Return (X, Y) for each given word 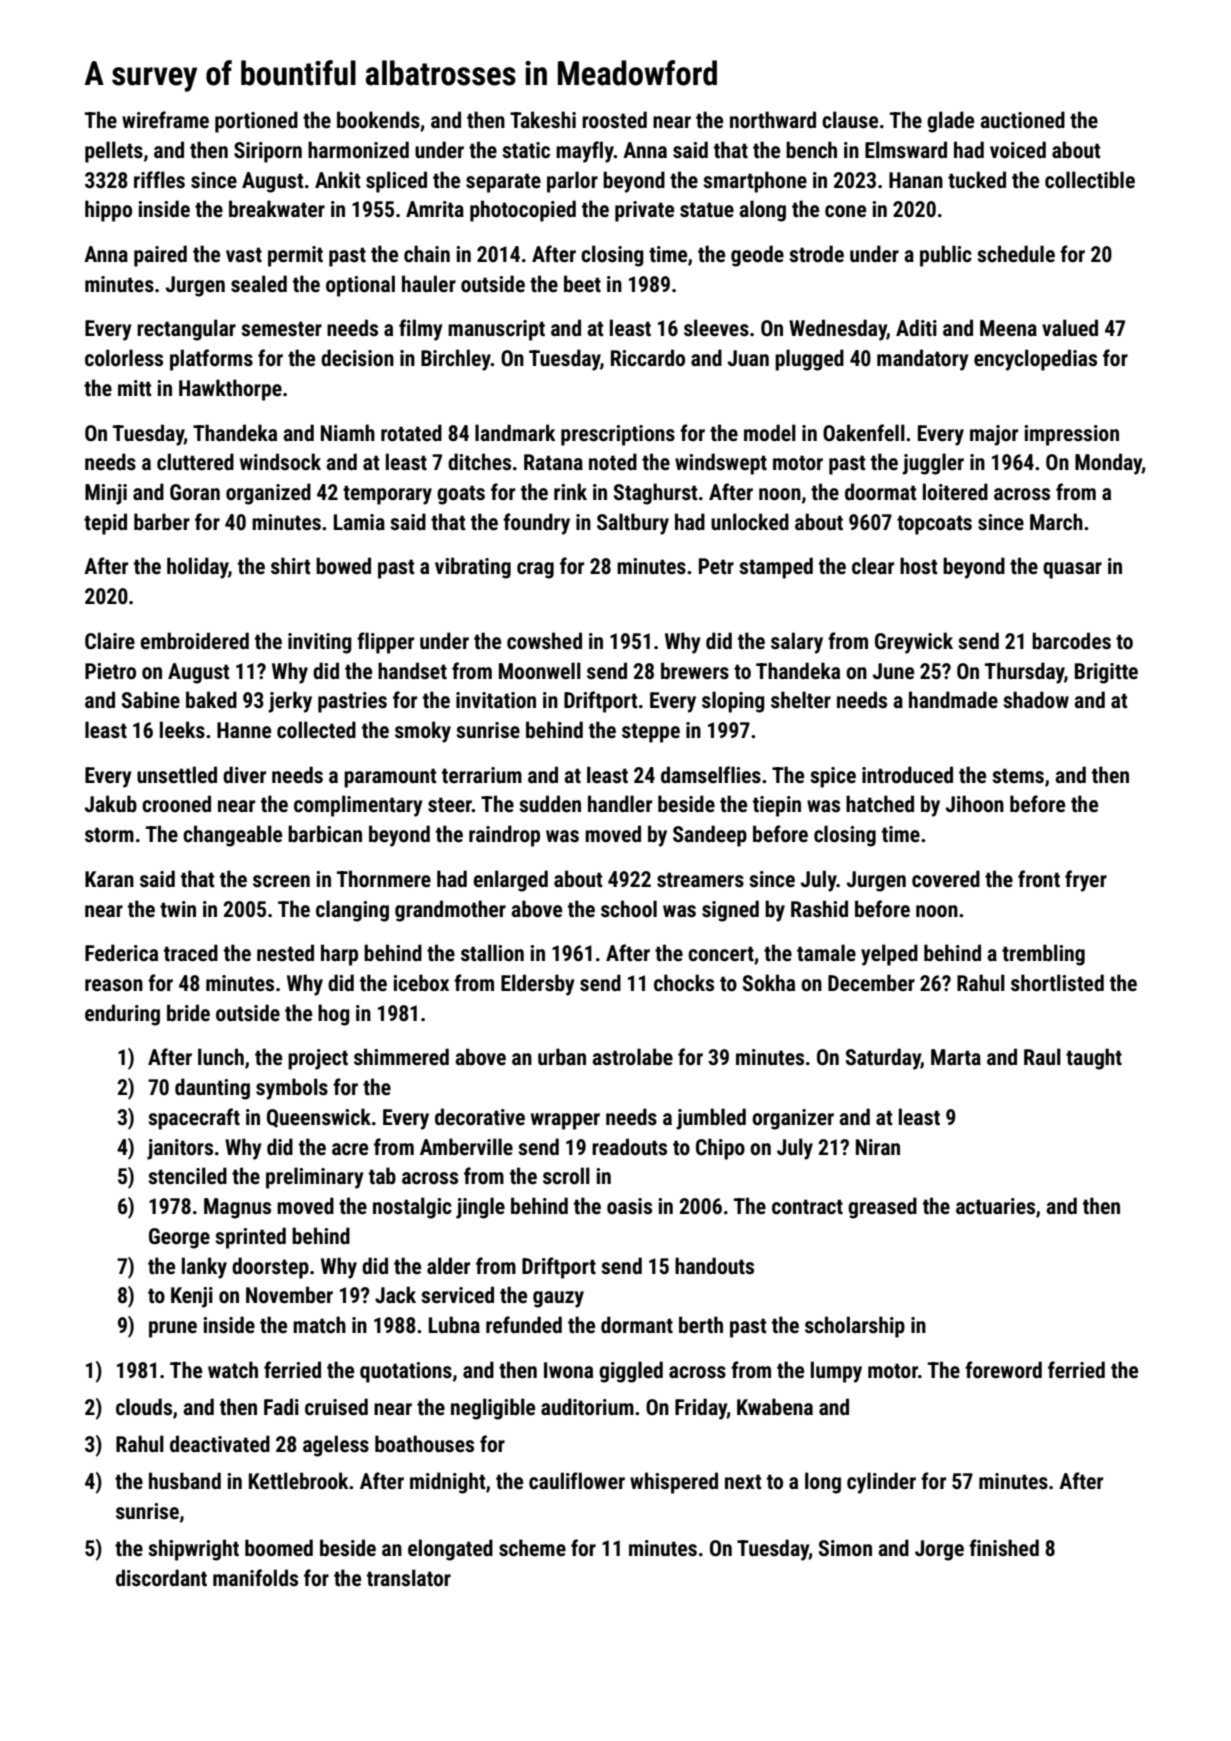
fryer (1086, 881)
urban (562, 1056)
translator (409, 1578)
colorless (124, 358)
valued (1070, 327)
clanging (352, 911)
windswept (721, 464)
